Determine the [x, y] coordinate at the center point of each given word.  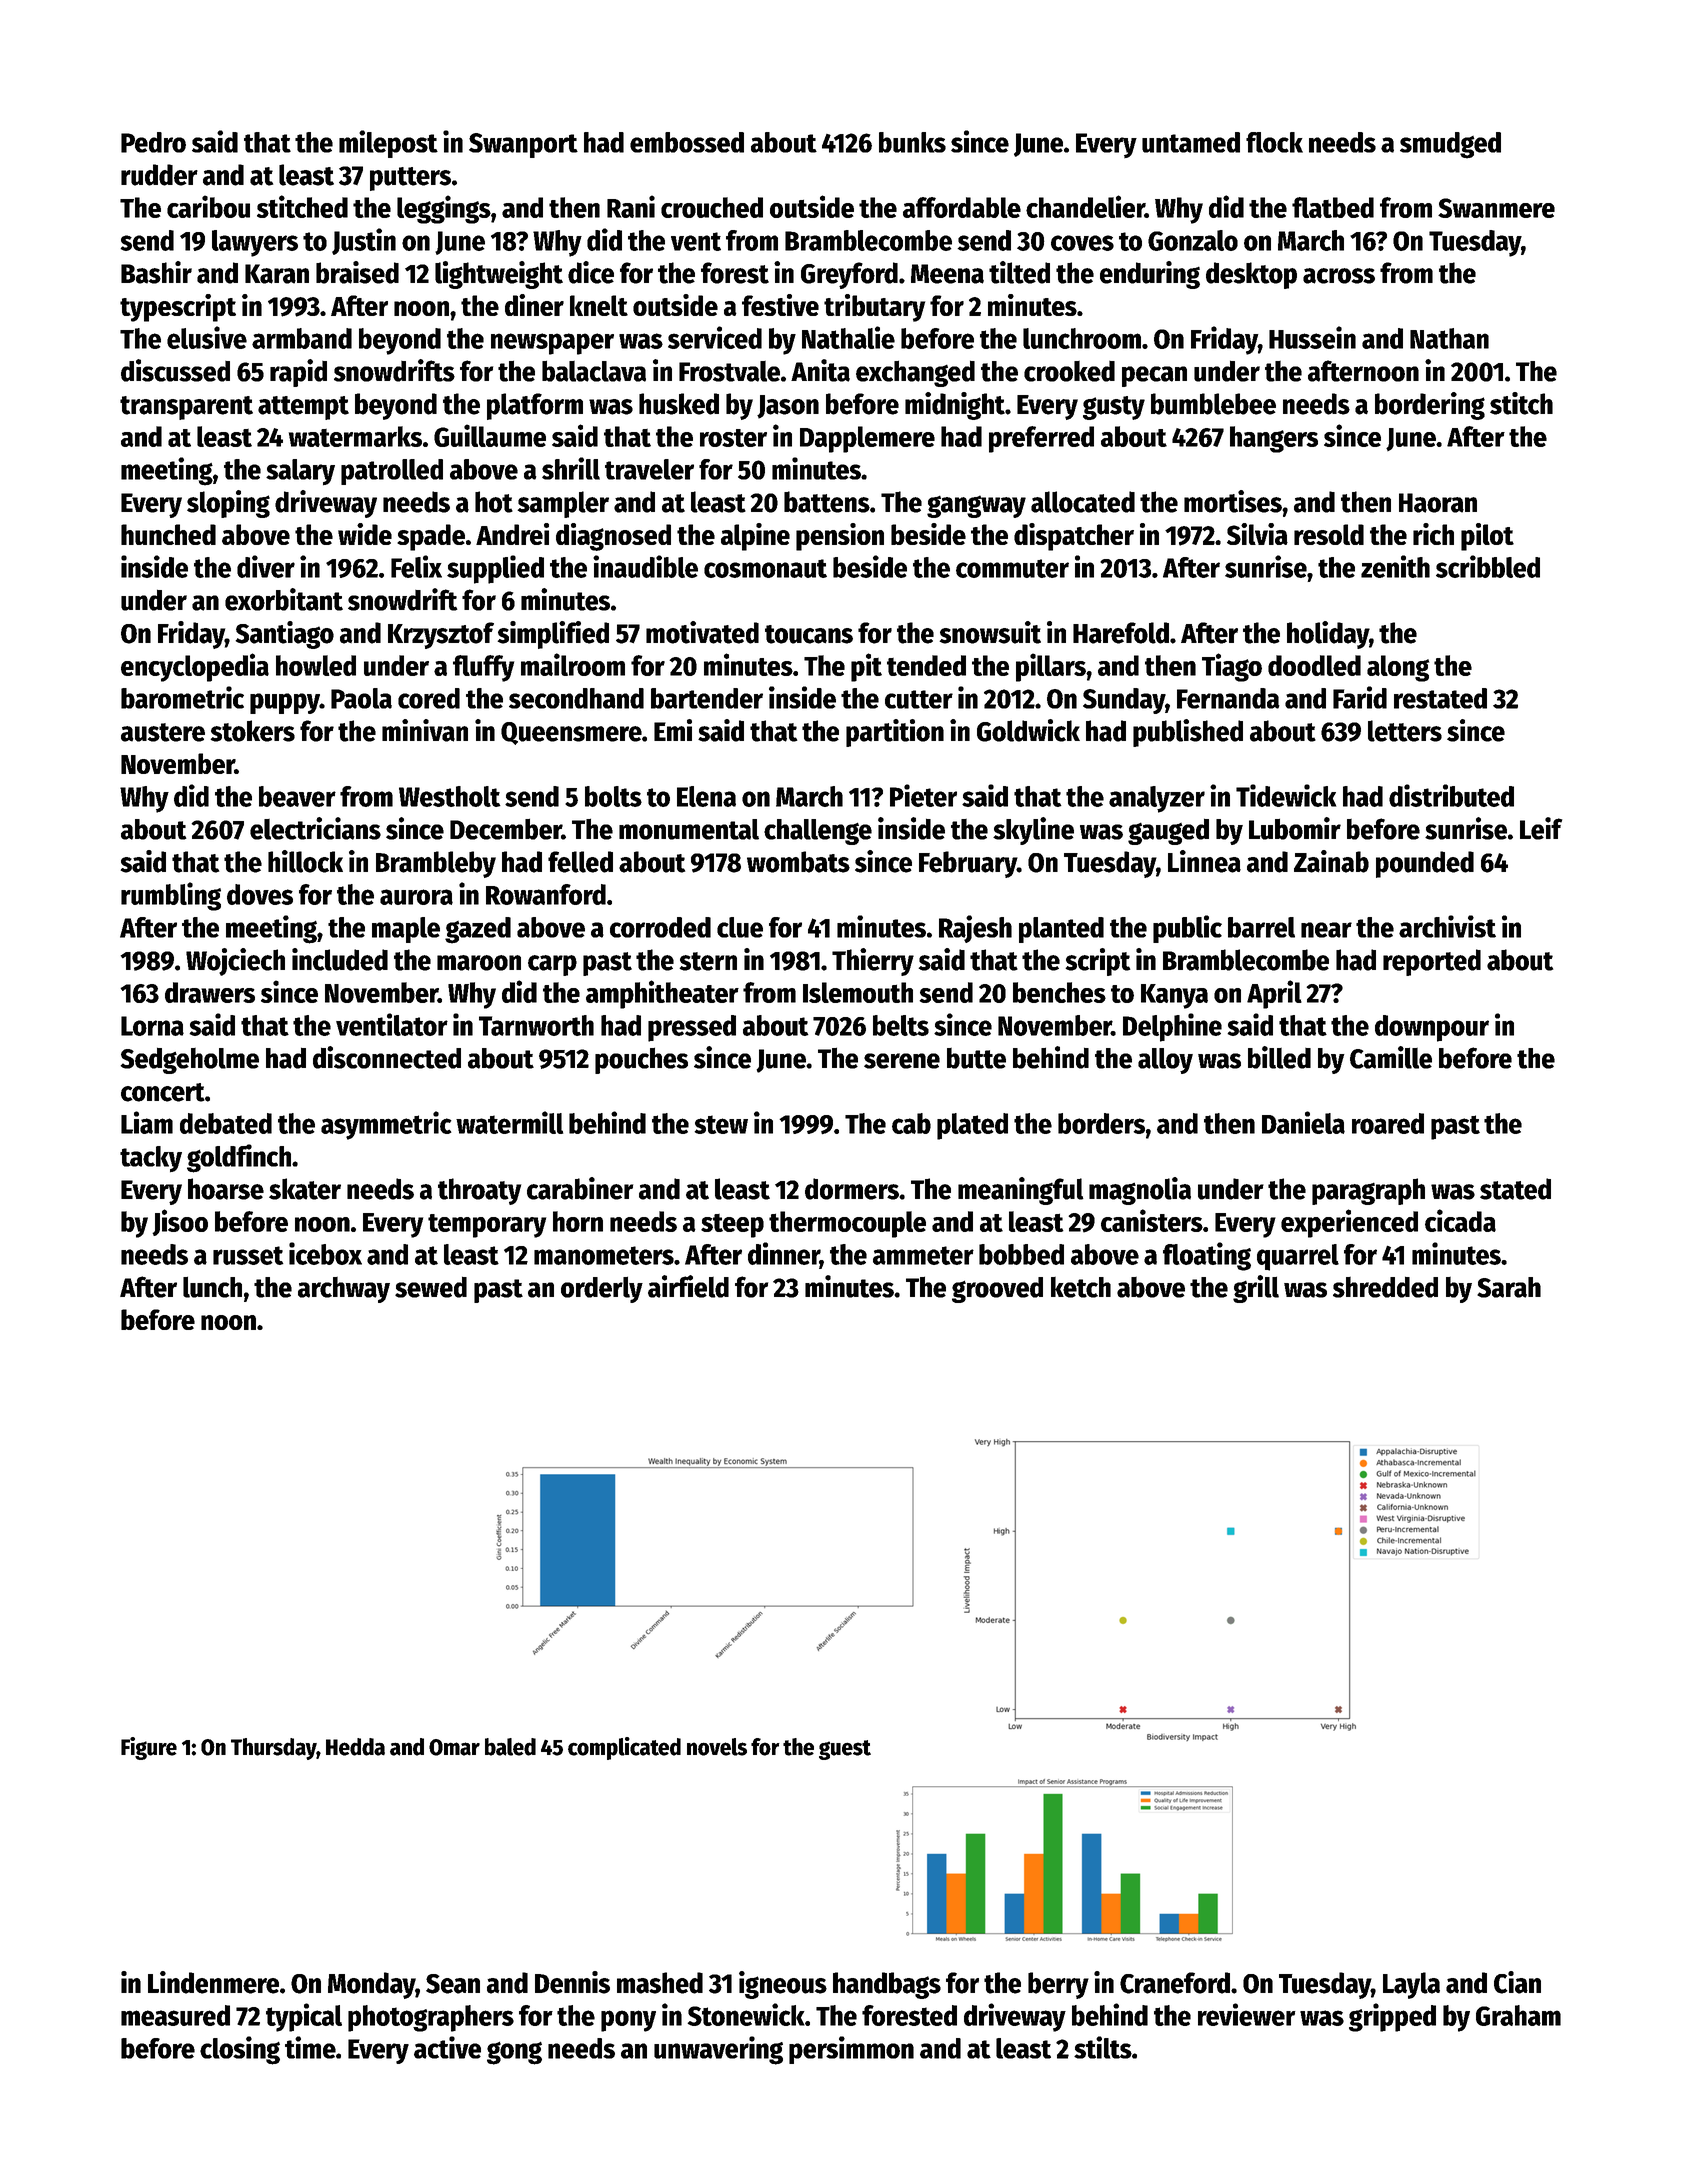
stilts [1103, 2047]
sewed [431, 1287]
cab [911, 1123]
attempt [303, 408]
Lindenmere [213, 1982]
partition [895, 733]
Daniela [1303, 1122]
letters [1405, 731]
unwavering [718, 2050]
